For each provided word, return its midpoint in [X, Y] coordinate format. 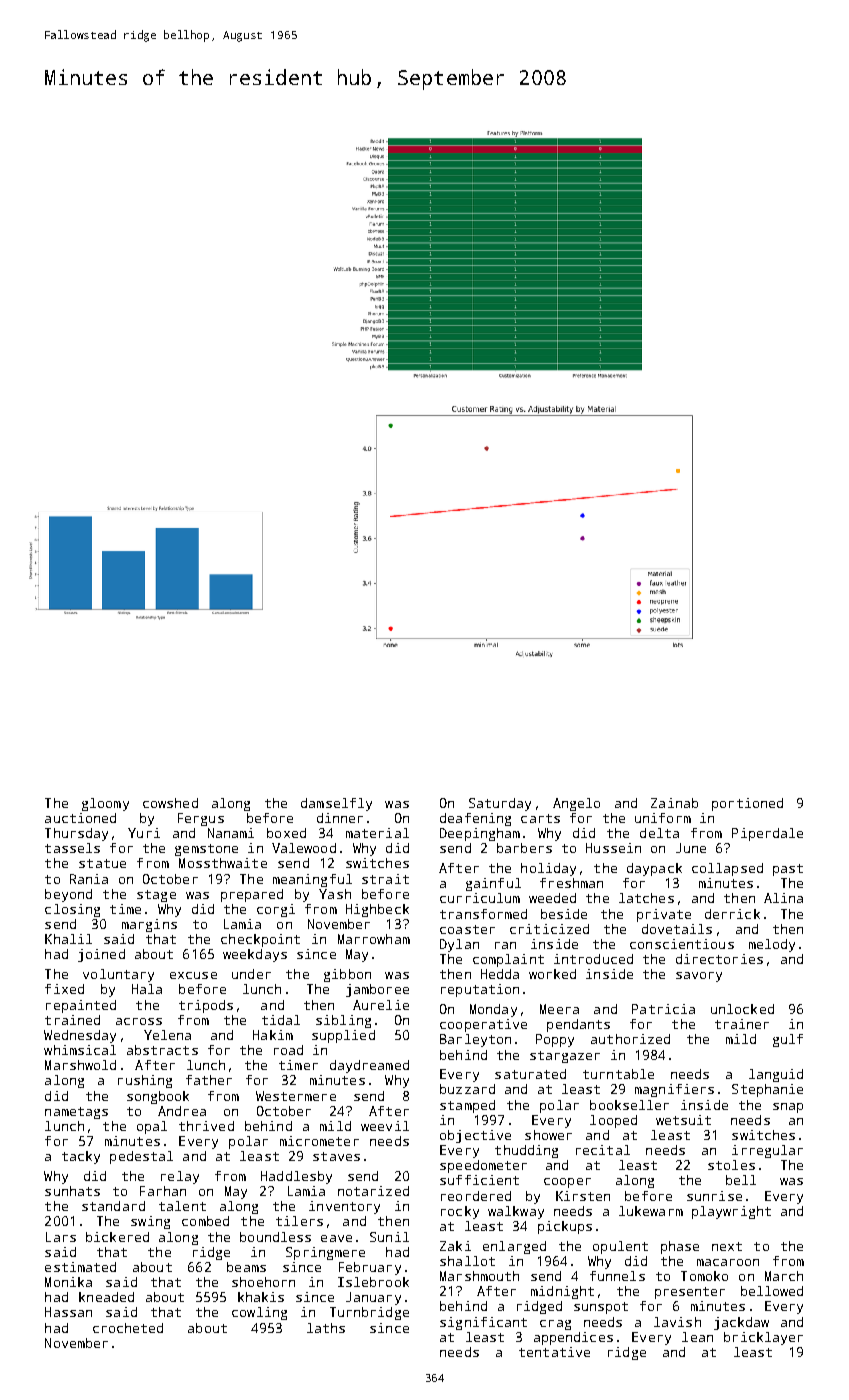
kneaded [106, 1297]
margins [149, 925]
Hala [147, 989]
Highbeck [377, 910]
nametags [76, 1113]
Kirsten [583, 1196]
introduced [593, 959]
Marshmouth [479, 1276]
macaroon [728, 1262]
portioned [747, 804]
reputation [480, 990]
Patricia [663, 1009]
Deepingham [480, 834]
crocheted [128, 1328]
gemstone [206, 850]
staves [336, 1156]
